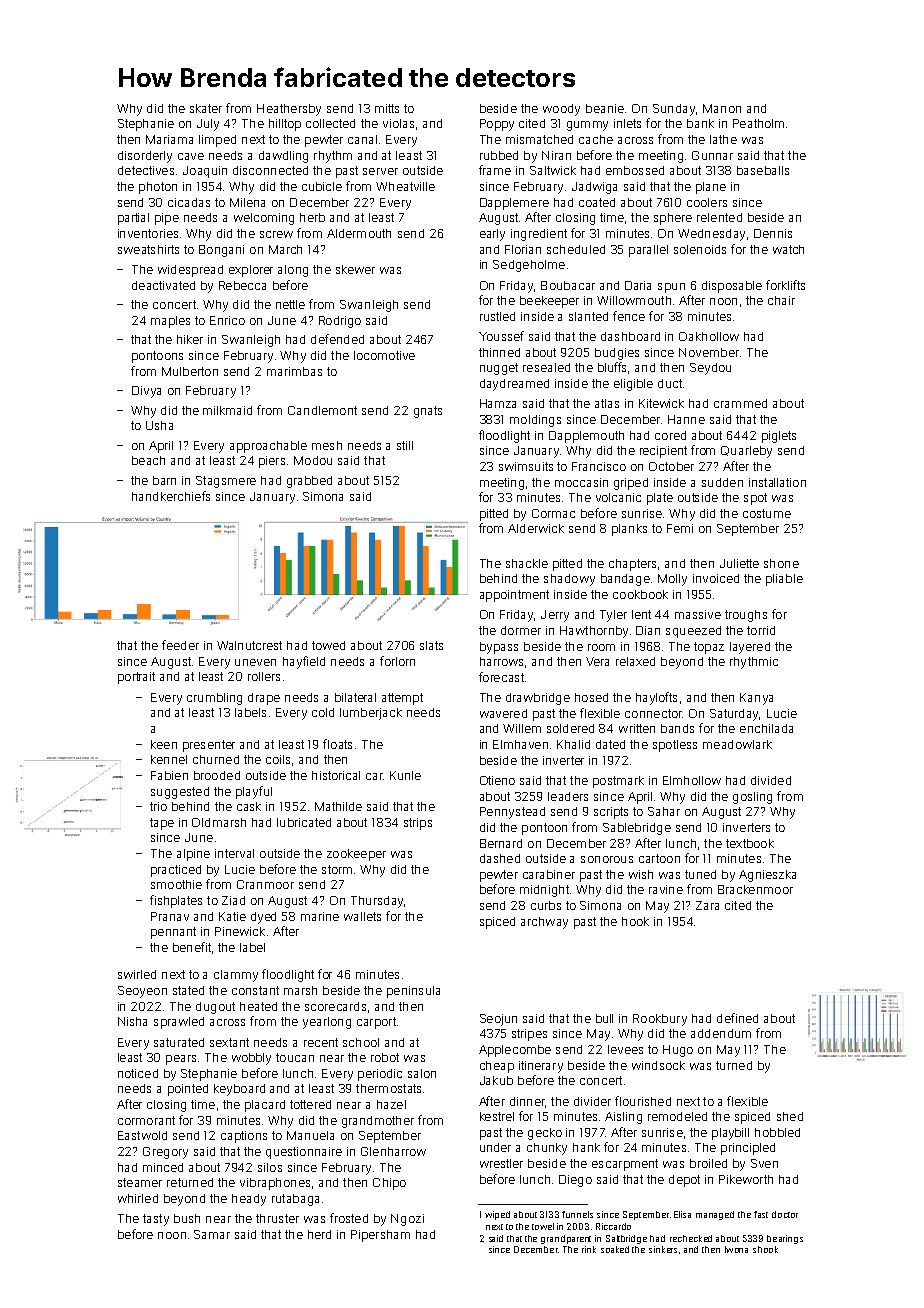 This screenshot has height=1308, width=924. Describe the element at coordinates (164, 744) in the screenshot. I see `keen` at that location.
